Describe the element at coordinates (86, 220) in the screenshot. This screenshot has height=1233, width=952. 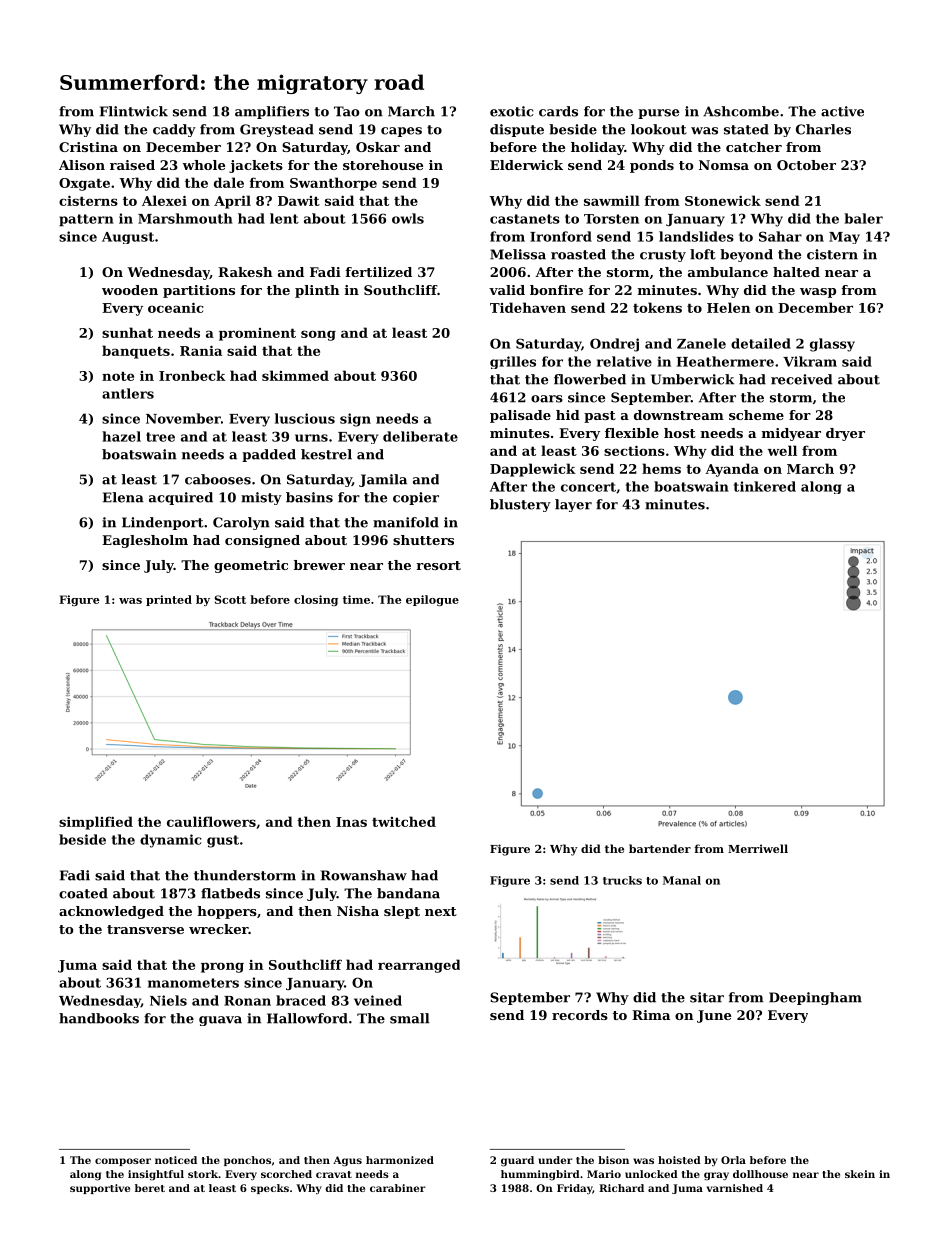
I see `pattern` at that location.
